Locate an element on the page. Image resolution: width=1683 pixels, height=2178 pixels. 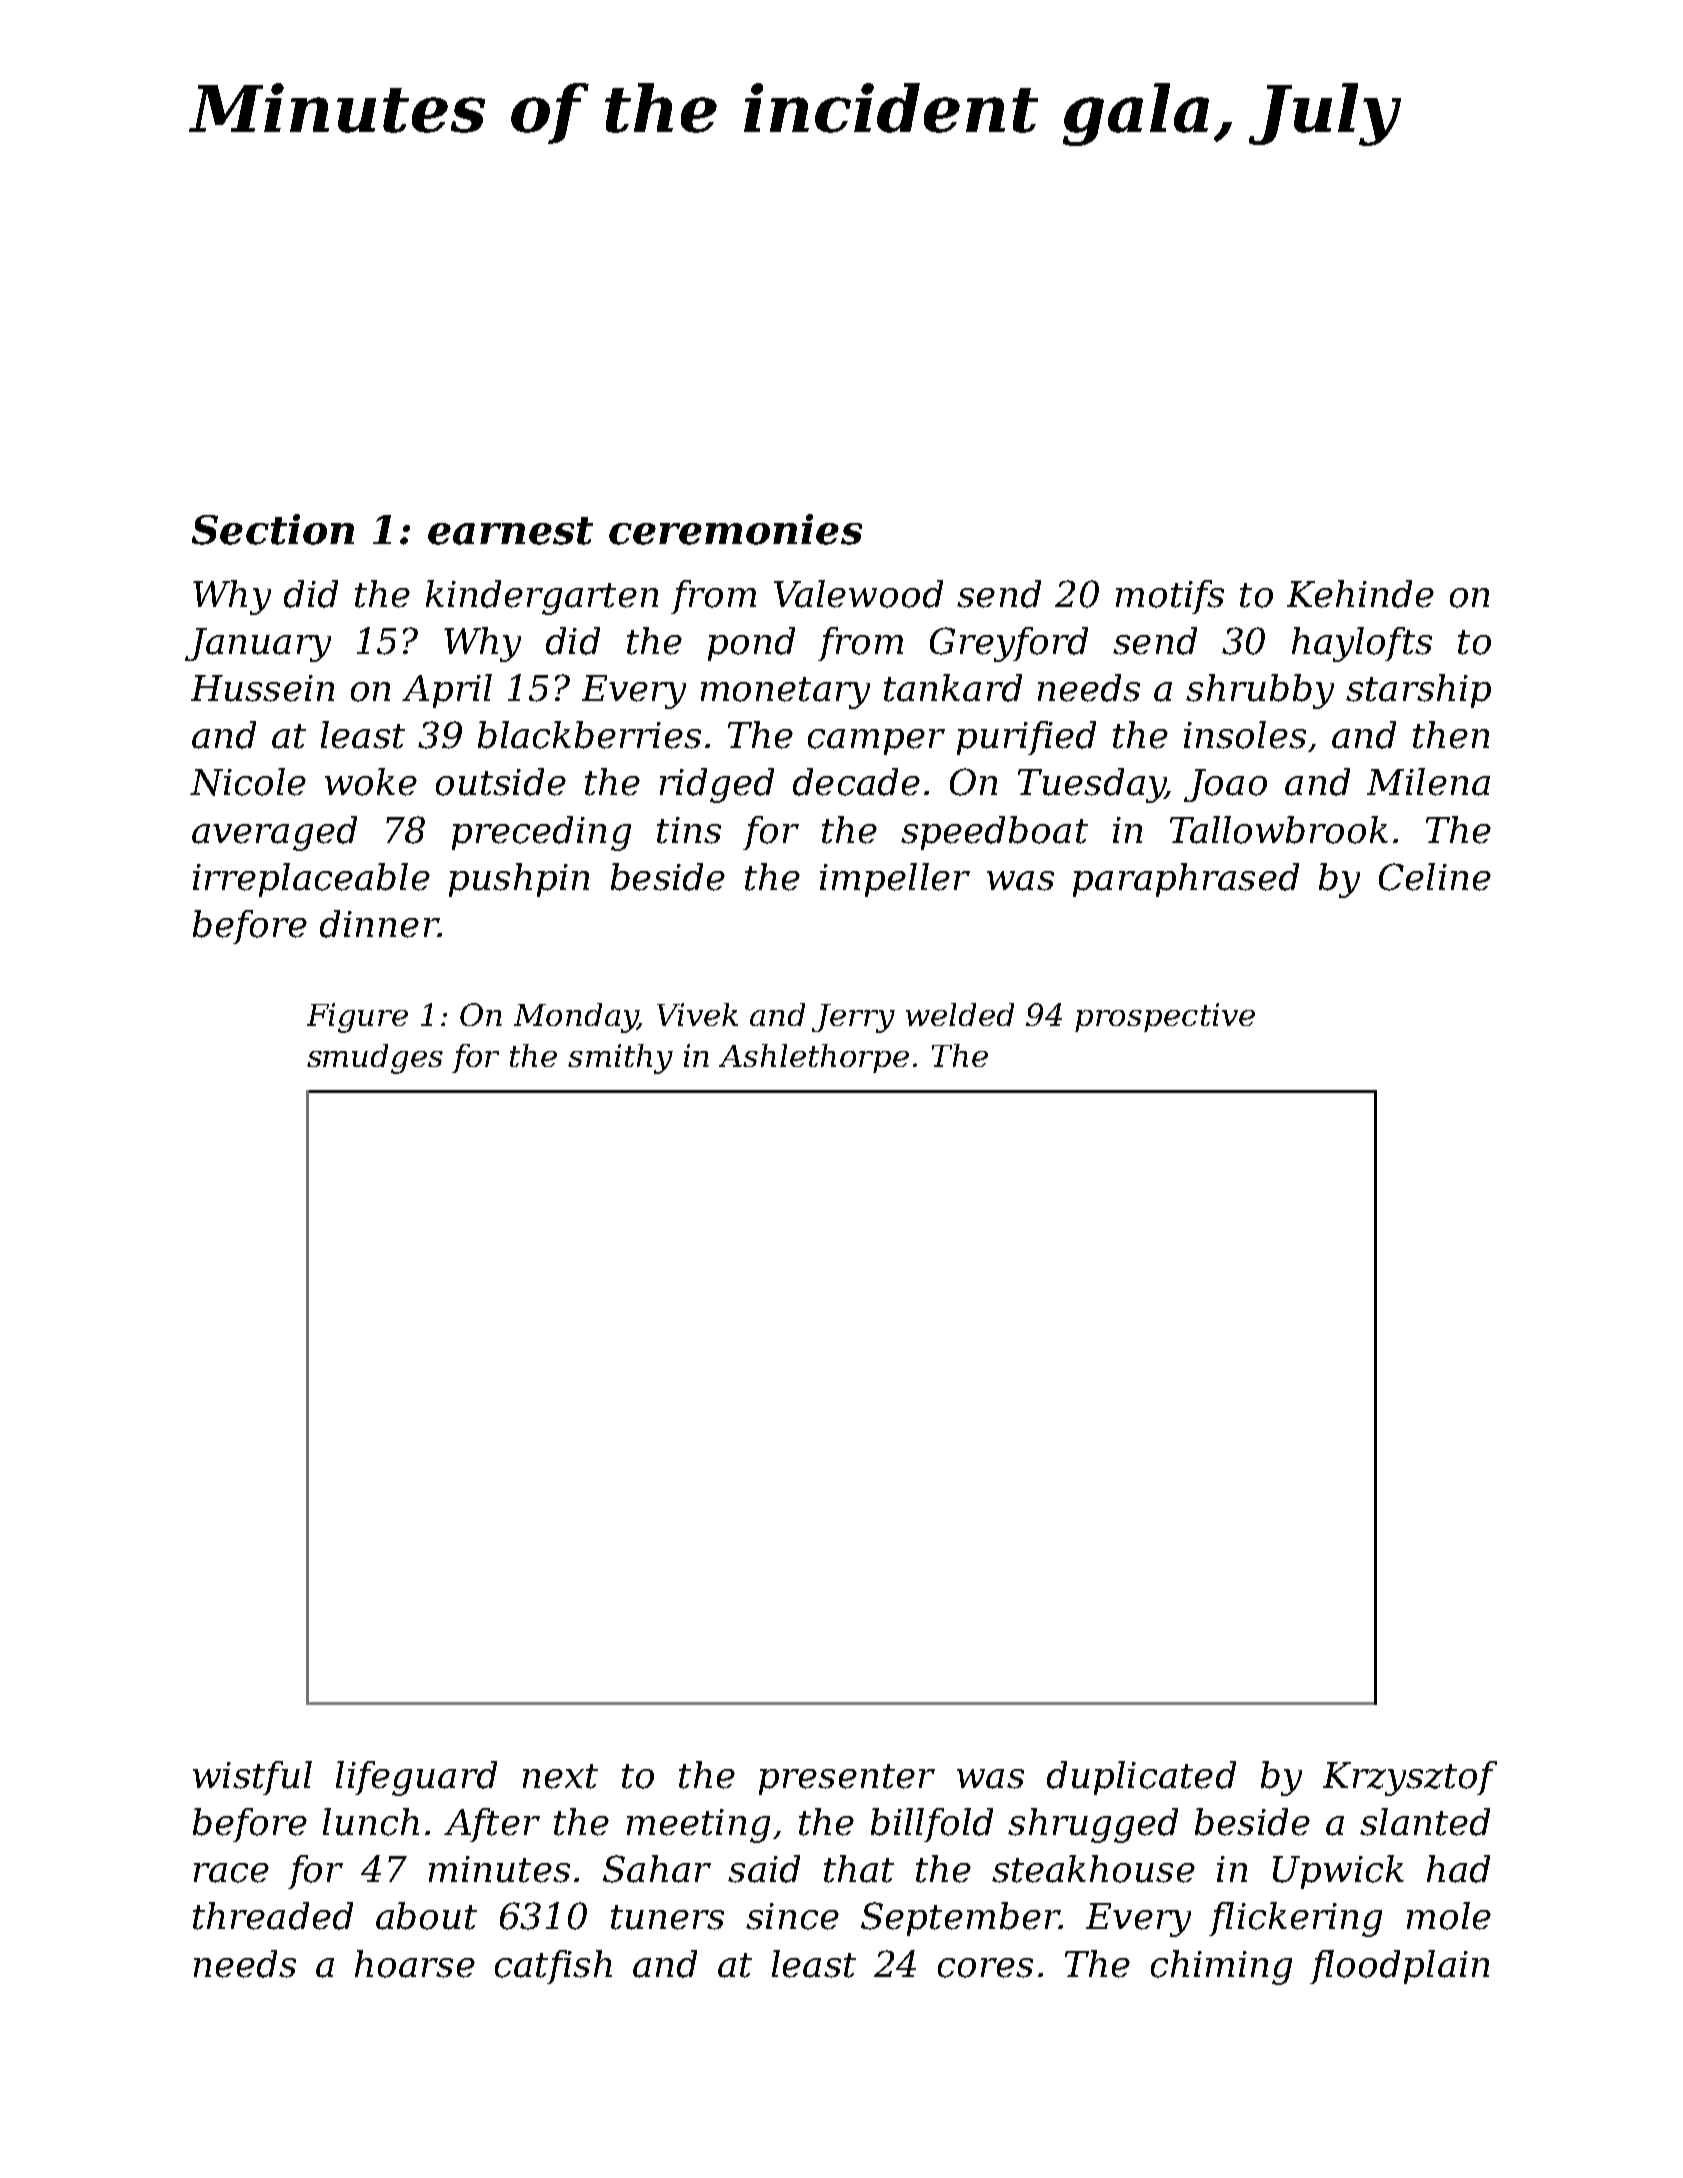
dinner is located at coordinates (379, 924).
